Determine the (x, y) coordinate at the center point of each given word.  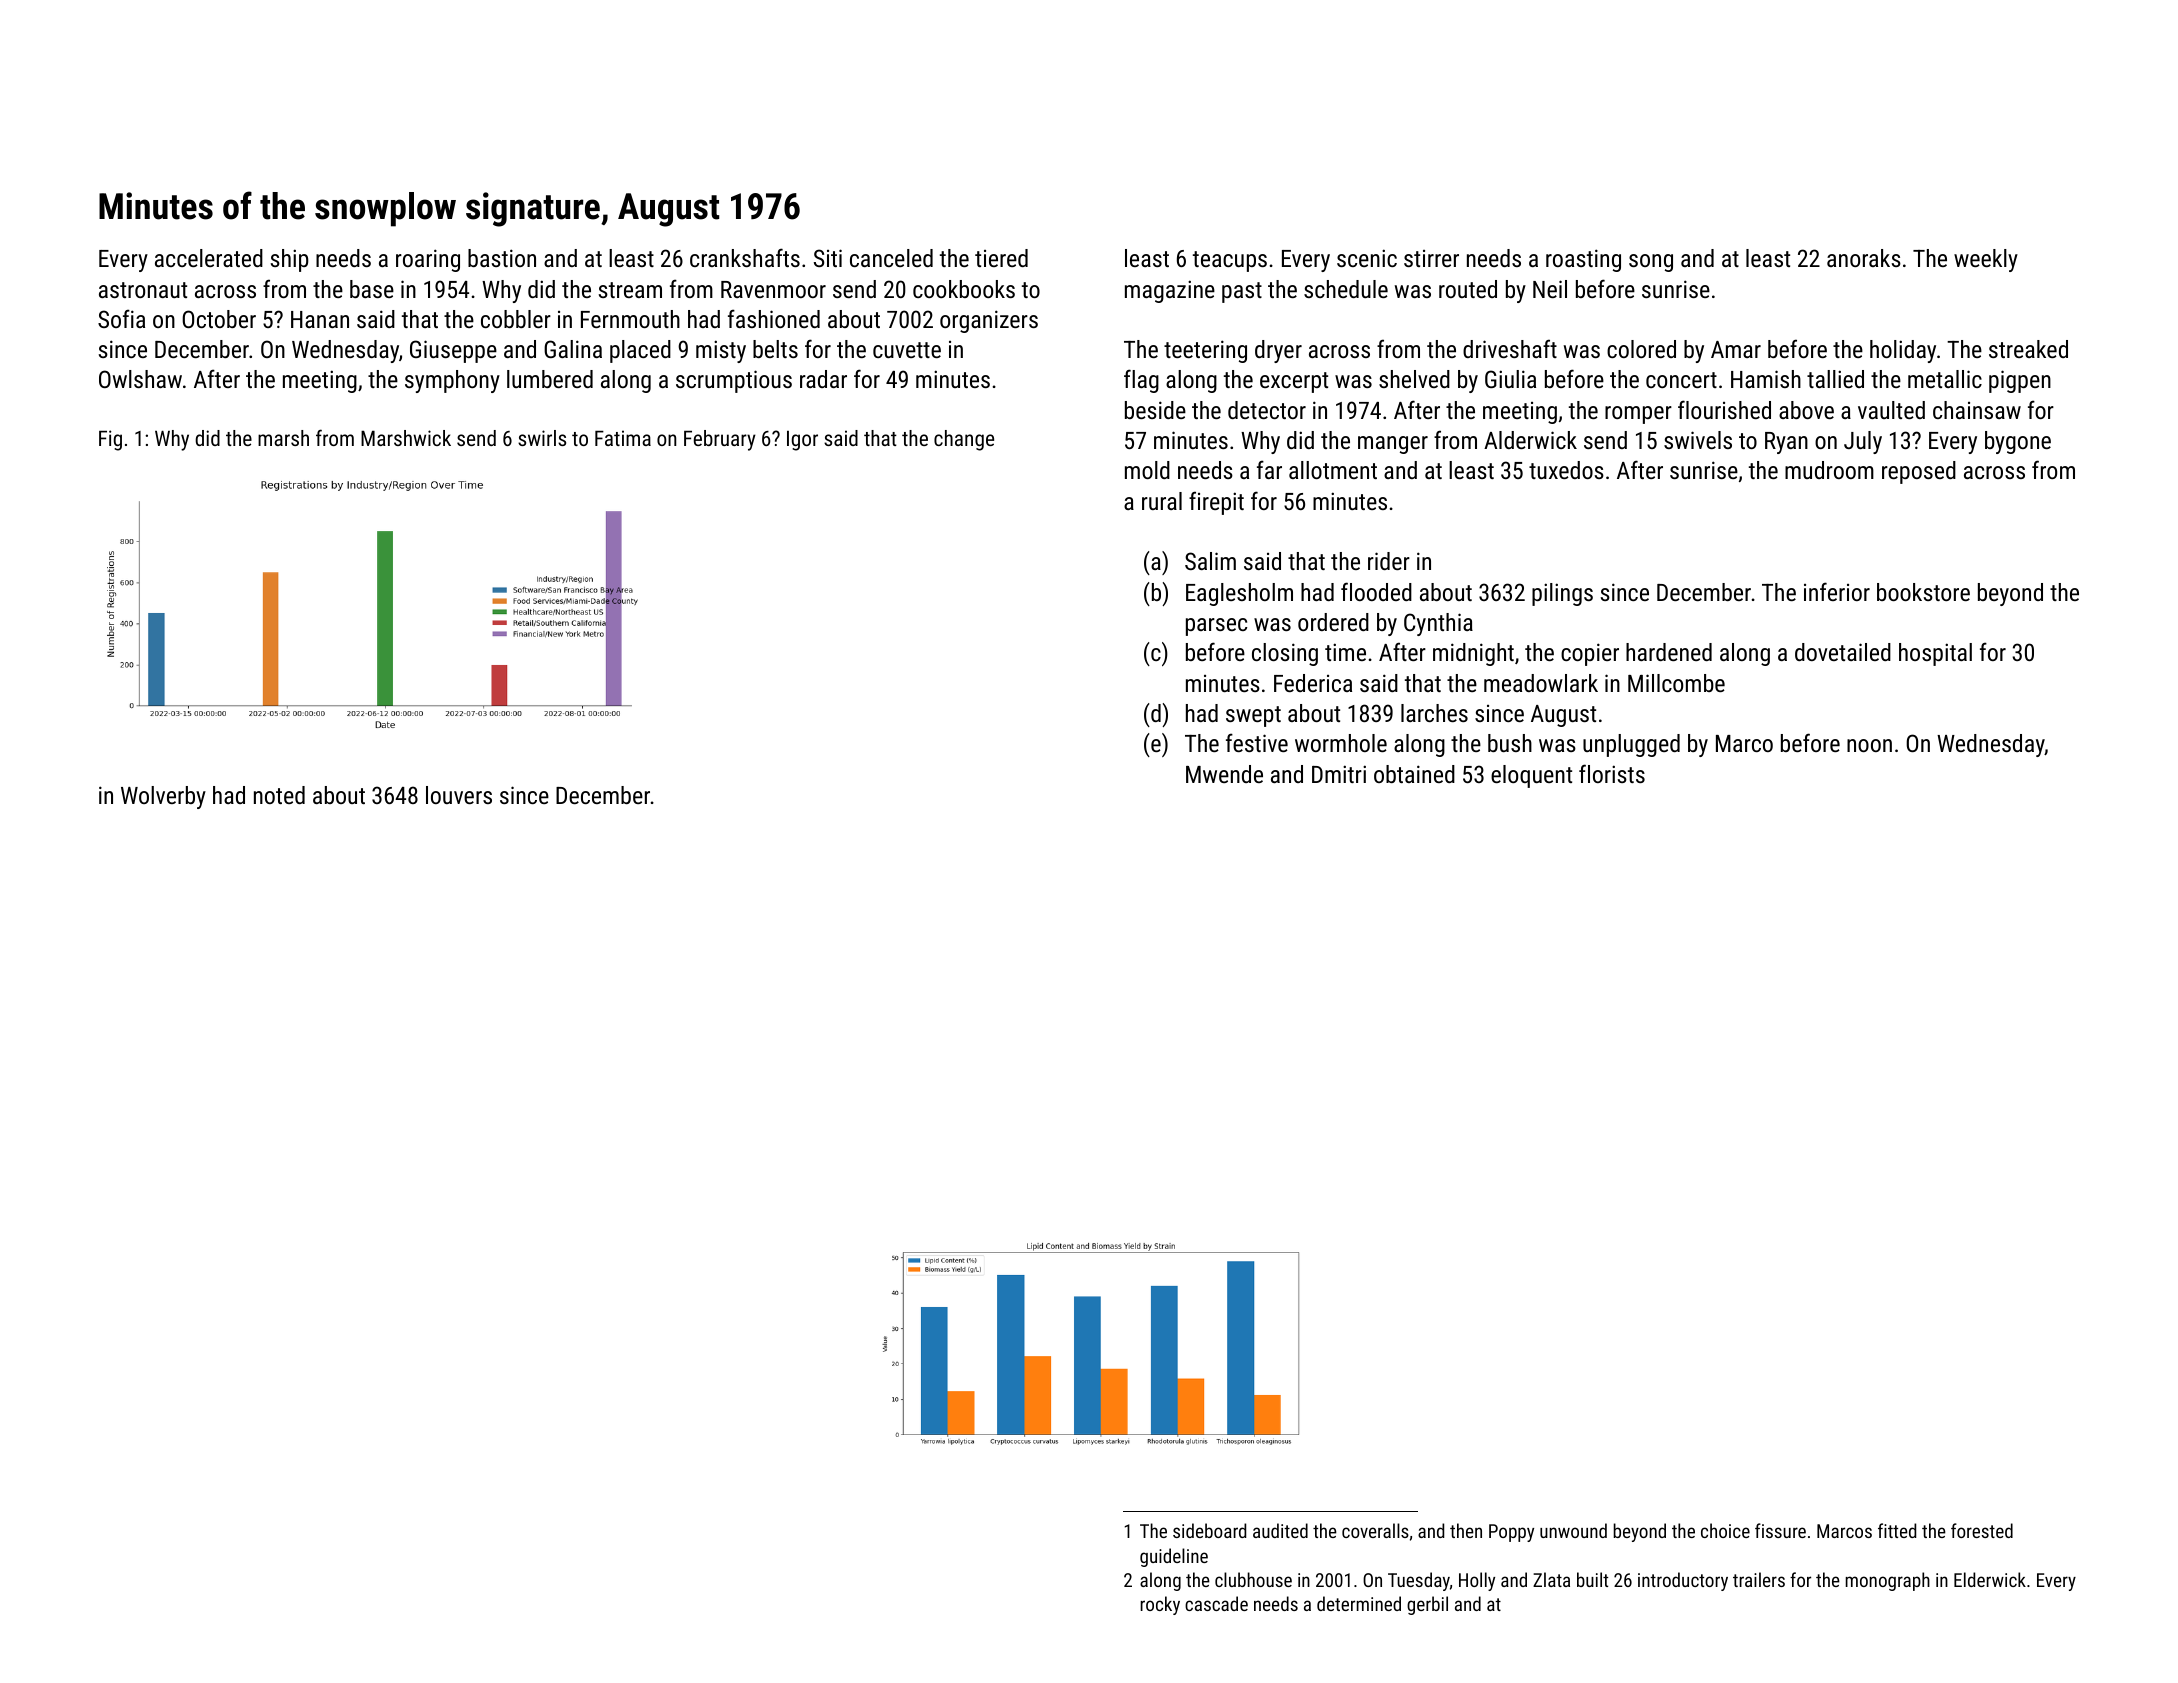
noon (1869, 745)
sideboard (1209, 1530)
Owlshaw (140, 379)
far (1269, 469)
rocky (1160, 1605)
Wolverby (163, 797)
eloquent (1531, 776)
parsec (1216, 627)
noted (279, 795)
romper (1638, 415)
